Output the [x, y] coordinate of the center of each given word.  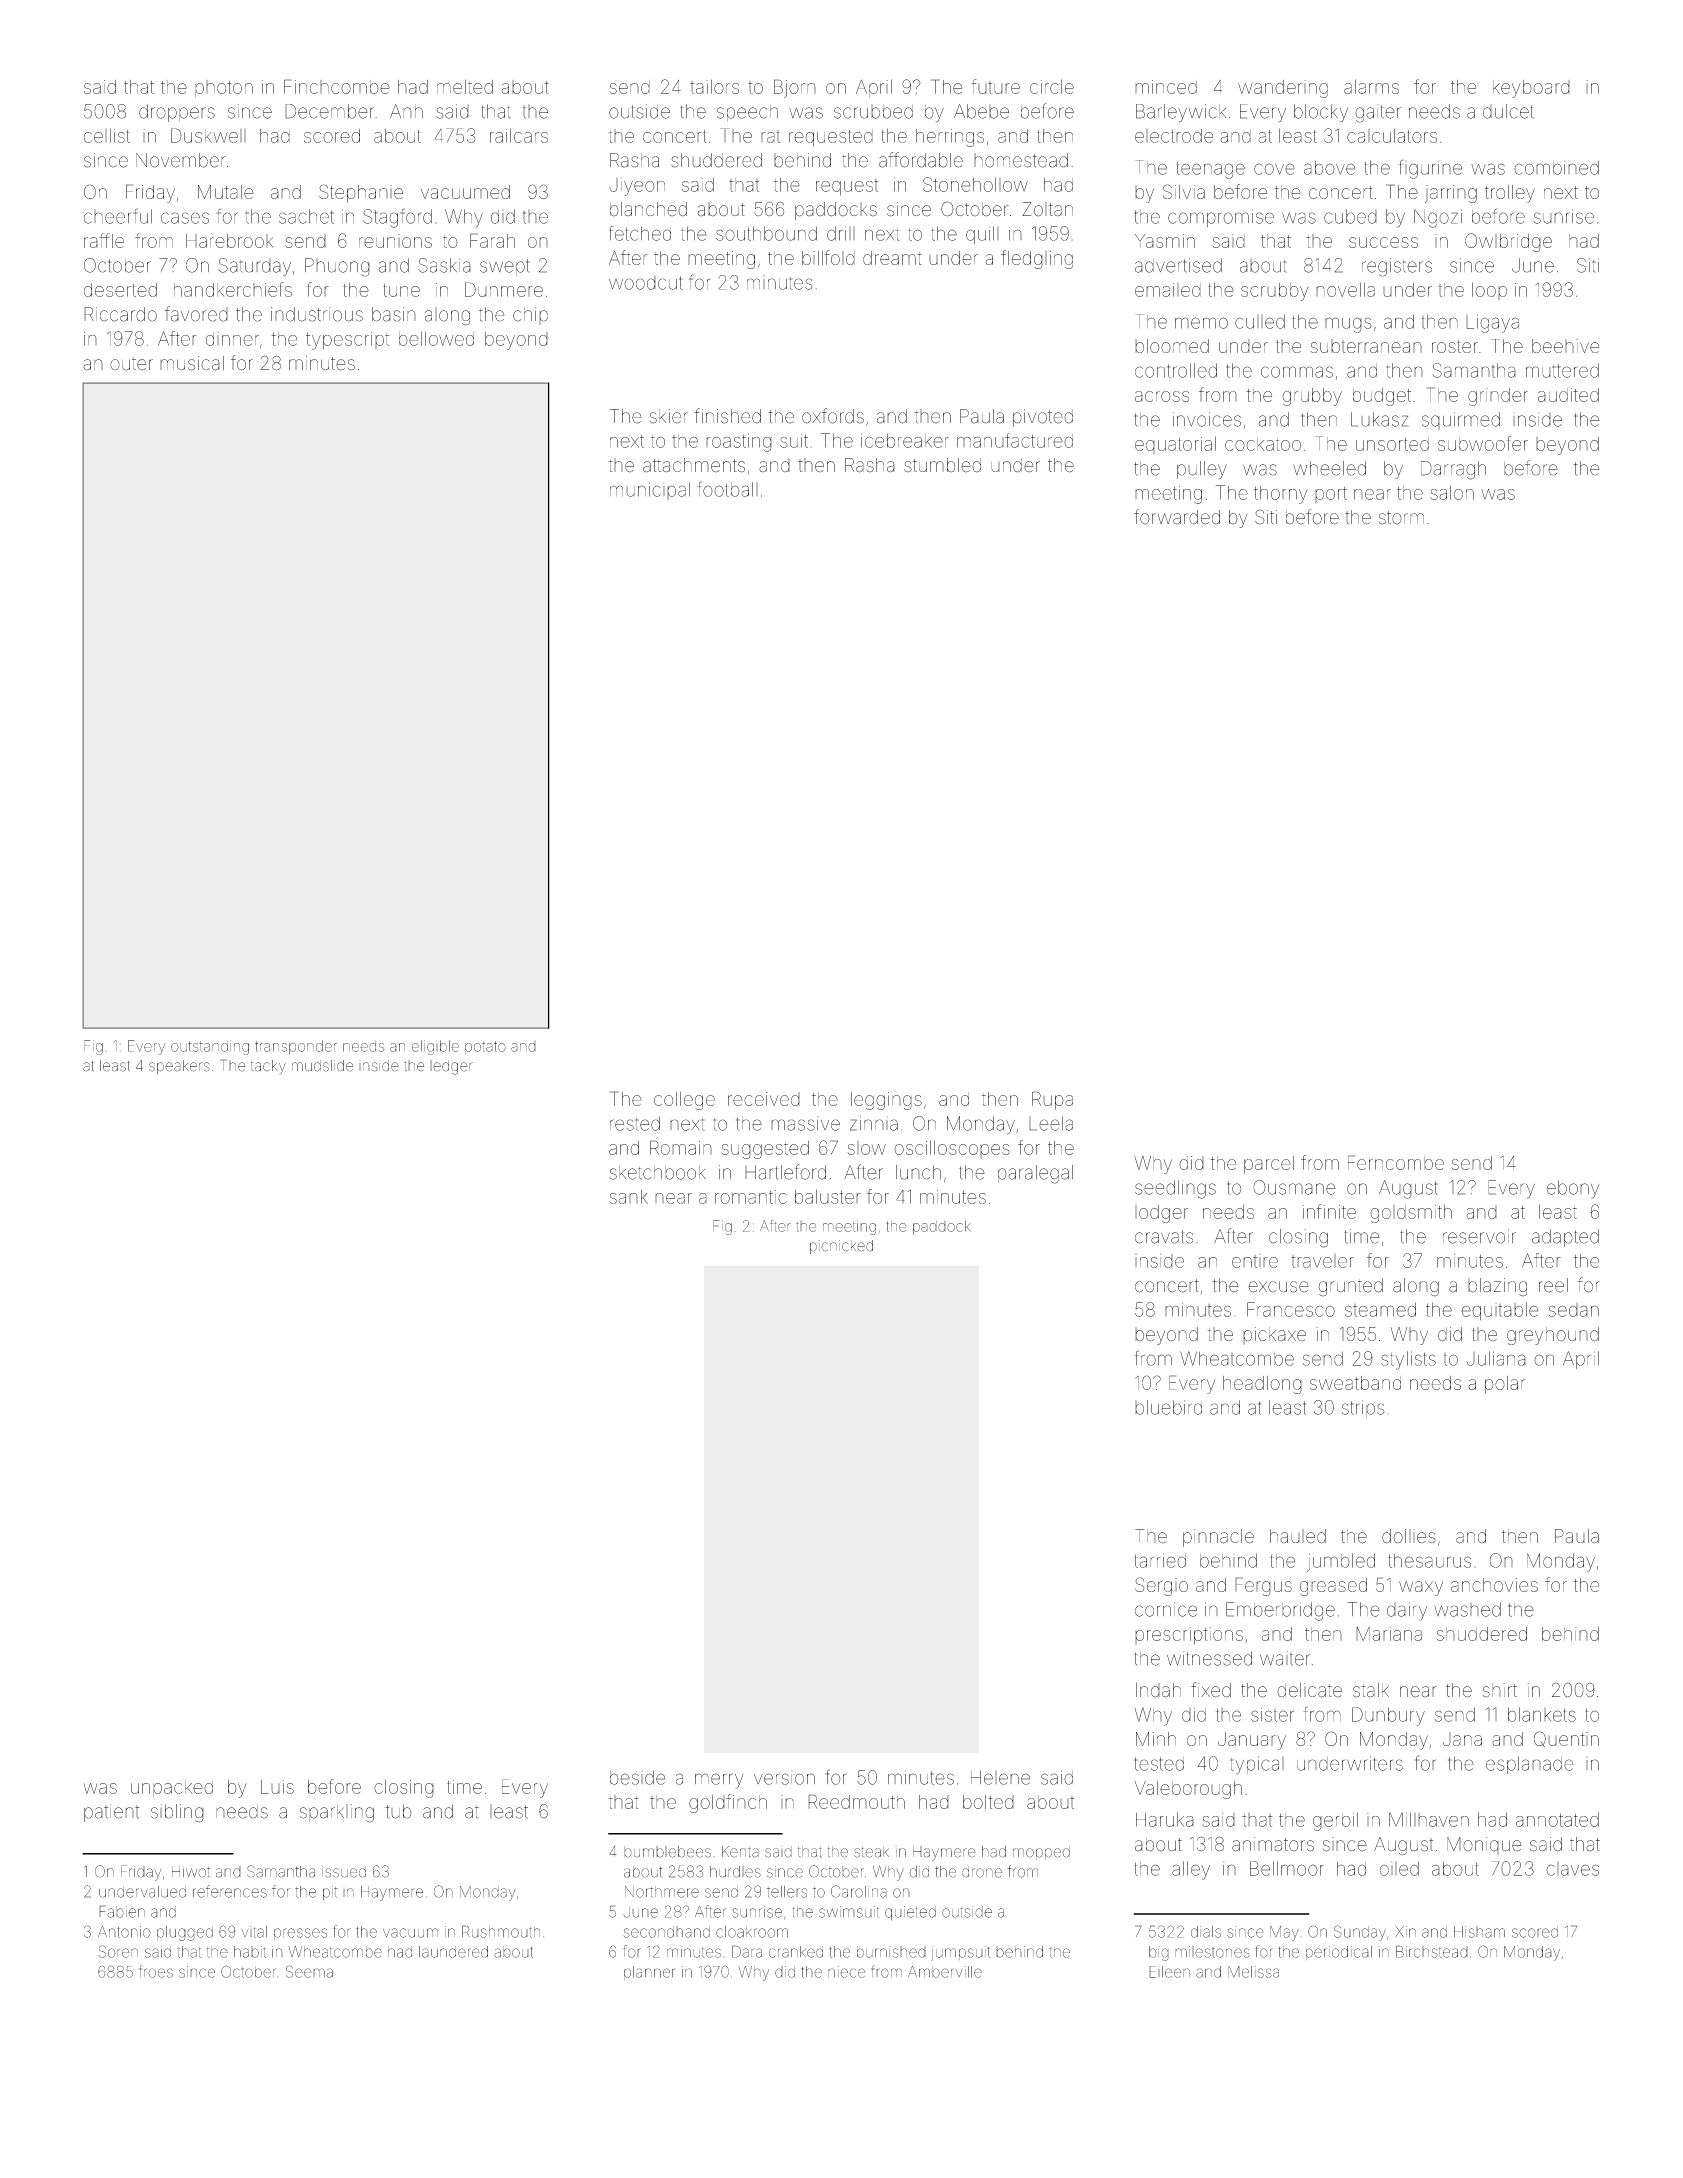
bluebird [1168, 1407]
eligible [435, 1047]
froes [156, 1971]
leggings [886, 1101]
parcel [1269, 1165]
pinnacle [1218, 1538]
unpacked [172, 1788]
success [1383, 242]
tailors [714, 86]
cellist [107, 135]
